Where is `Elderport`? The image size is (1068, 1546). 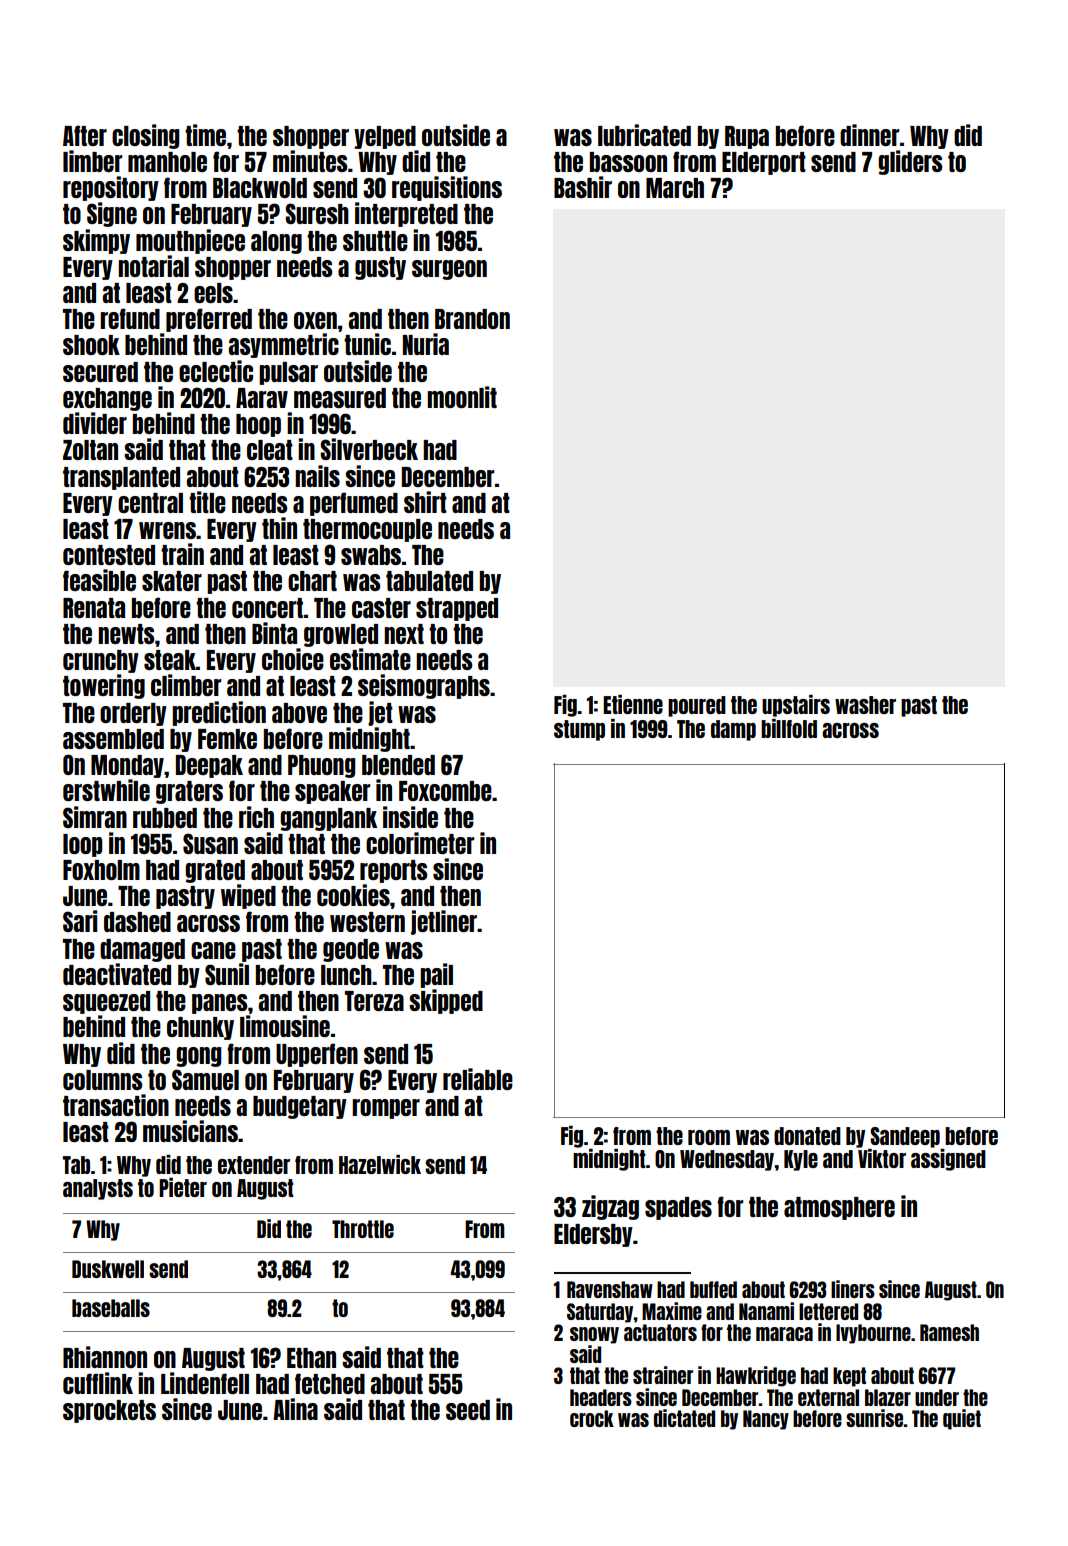 Elderport is located at coordinates (764, 163).
